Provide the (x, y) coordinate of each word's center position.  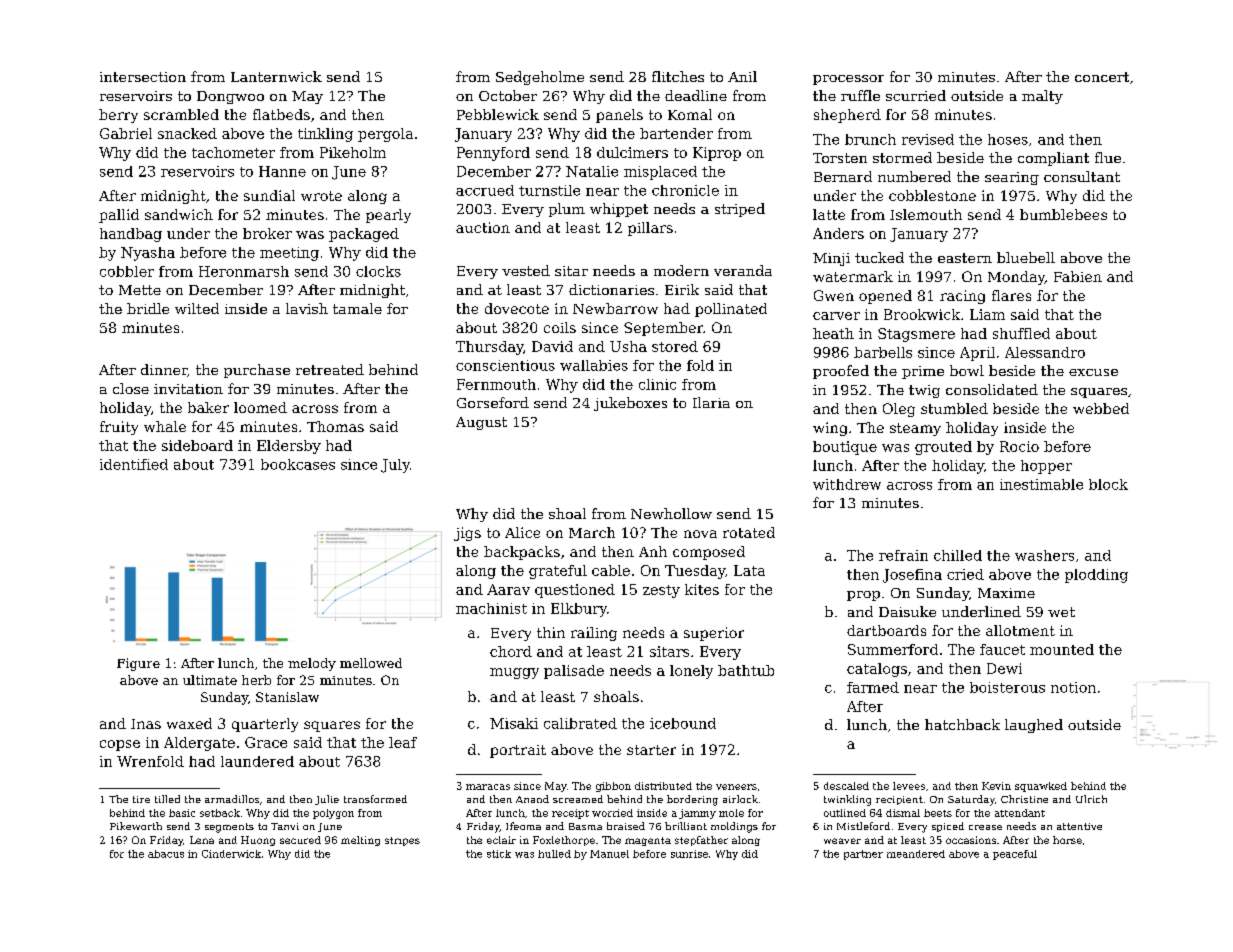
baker (208, 407)
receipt (570, 814)
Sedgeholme (540, 78)
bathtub (746, 670)
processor (848, 80)
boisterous (1007, 687)
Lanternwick (276, 76)
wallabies (594, 365)
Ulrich (1091, 799)
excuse (1093, 372)
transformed (375, 799)
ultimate (210, 680)
